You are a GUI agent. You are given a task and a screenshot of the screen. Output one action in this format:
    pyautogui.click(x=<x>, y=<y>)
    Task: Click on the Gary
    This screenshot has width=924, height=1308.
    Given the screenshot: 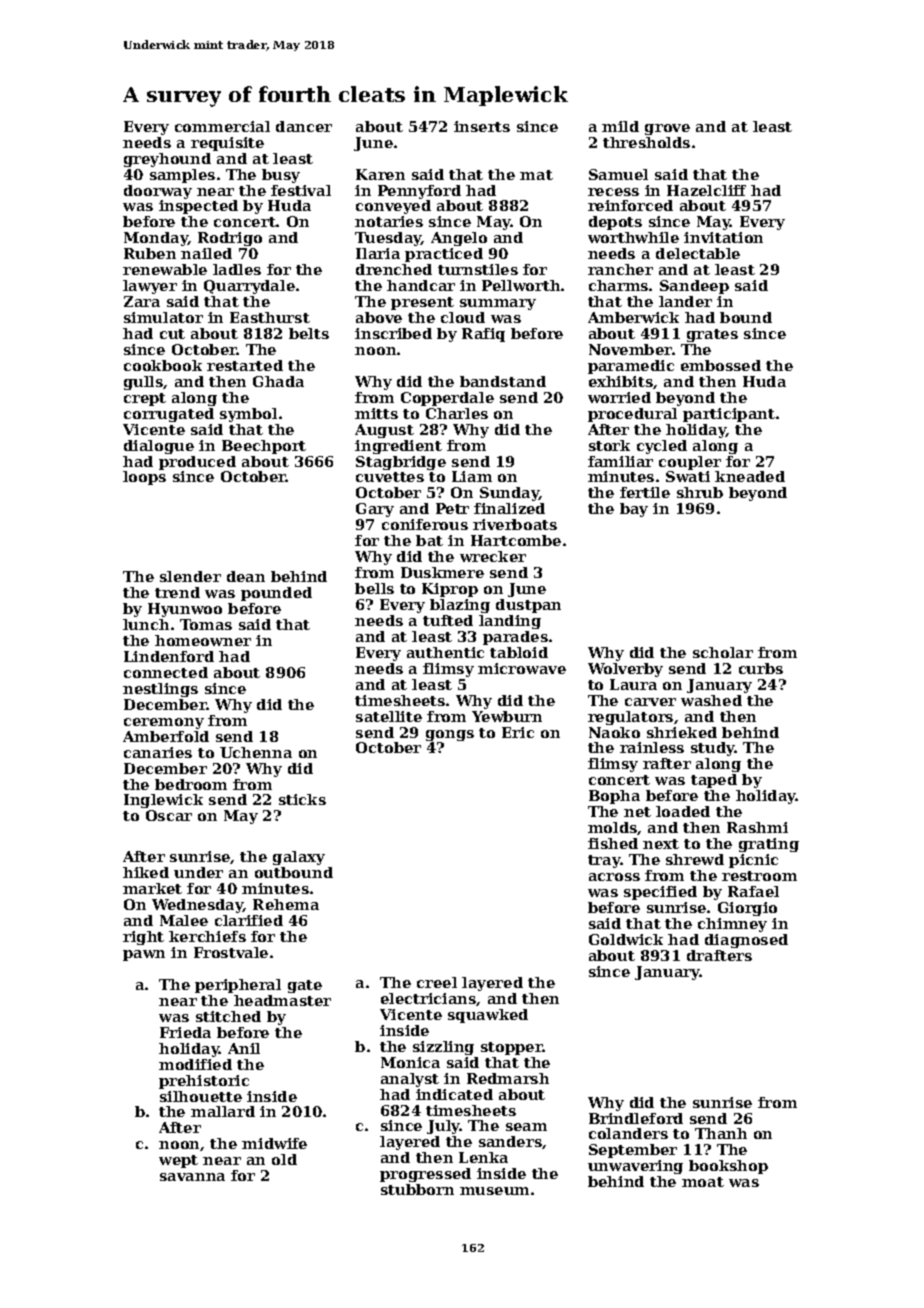 What is the action you would take?
    pyautogui.click(x=375, y=510)
